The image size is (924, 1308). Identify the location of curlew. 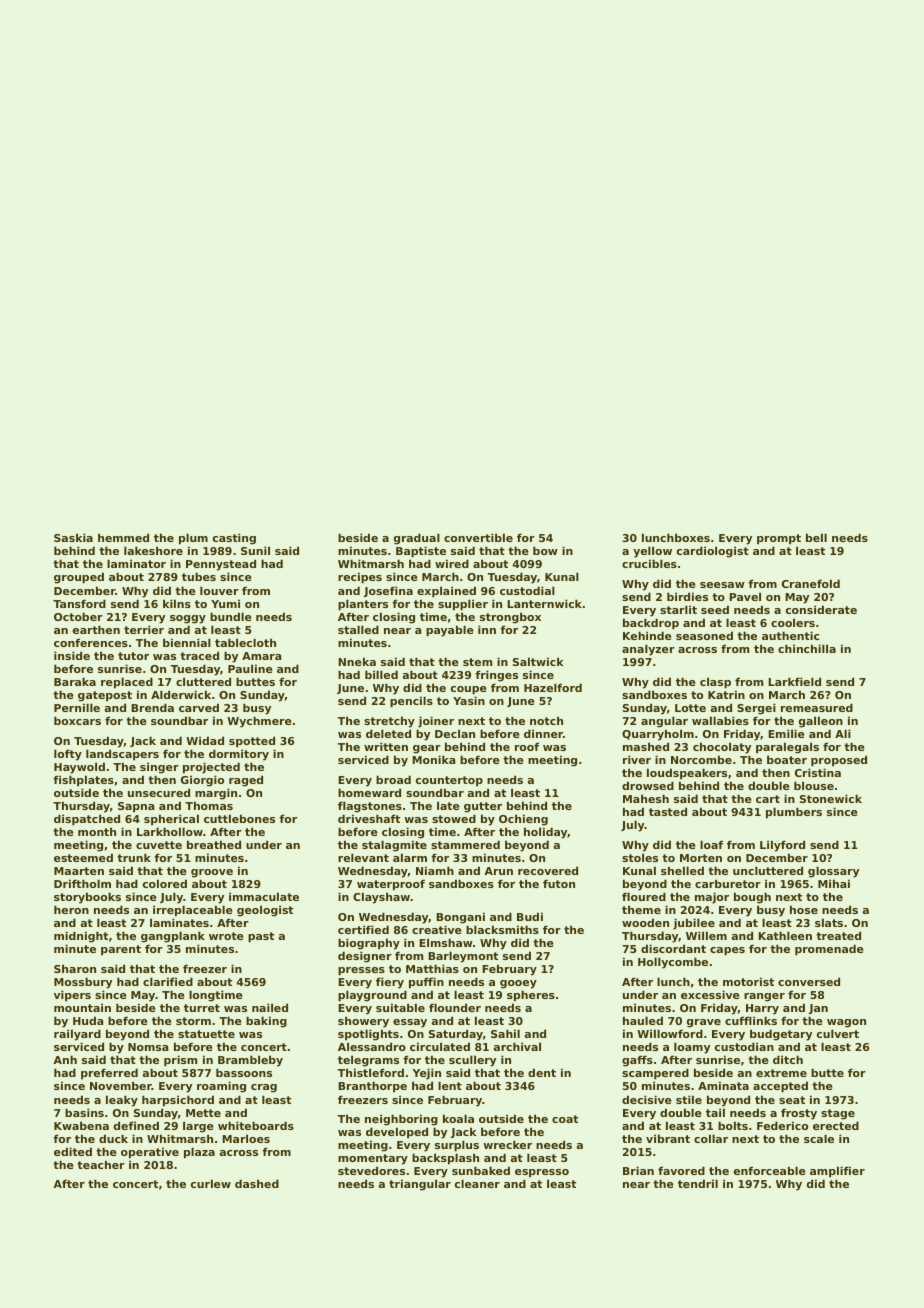
(211, 1183).
